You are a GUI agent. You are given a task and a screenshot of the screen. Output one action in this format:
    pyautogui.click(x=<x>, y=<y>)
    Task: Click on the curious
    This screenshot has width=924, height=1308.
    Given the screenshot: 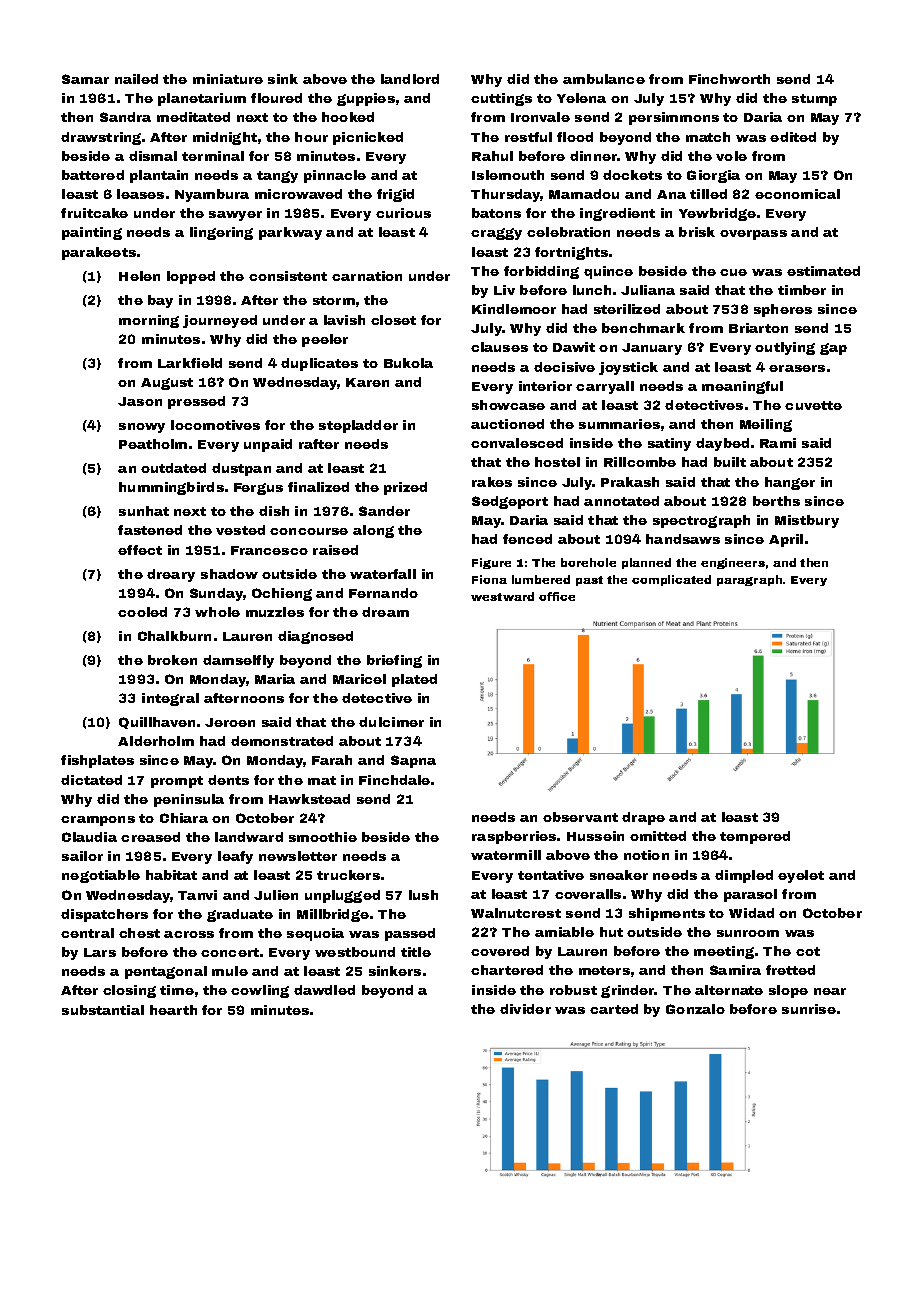 What is the action you would take?
    pyautogui.click(x=403, y=213)
